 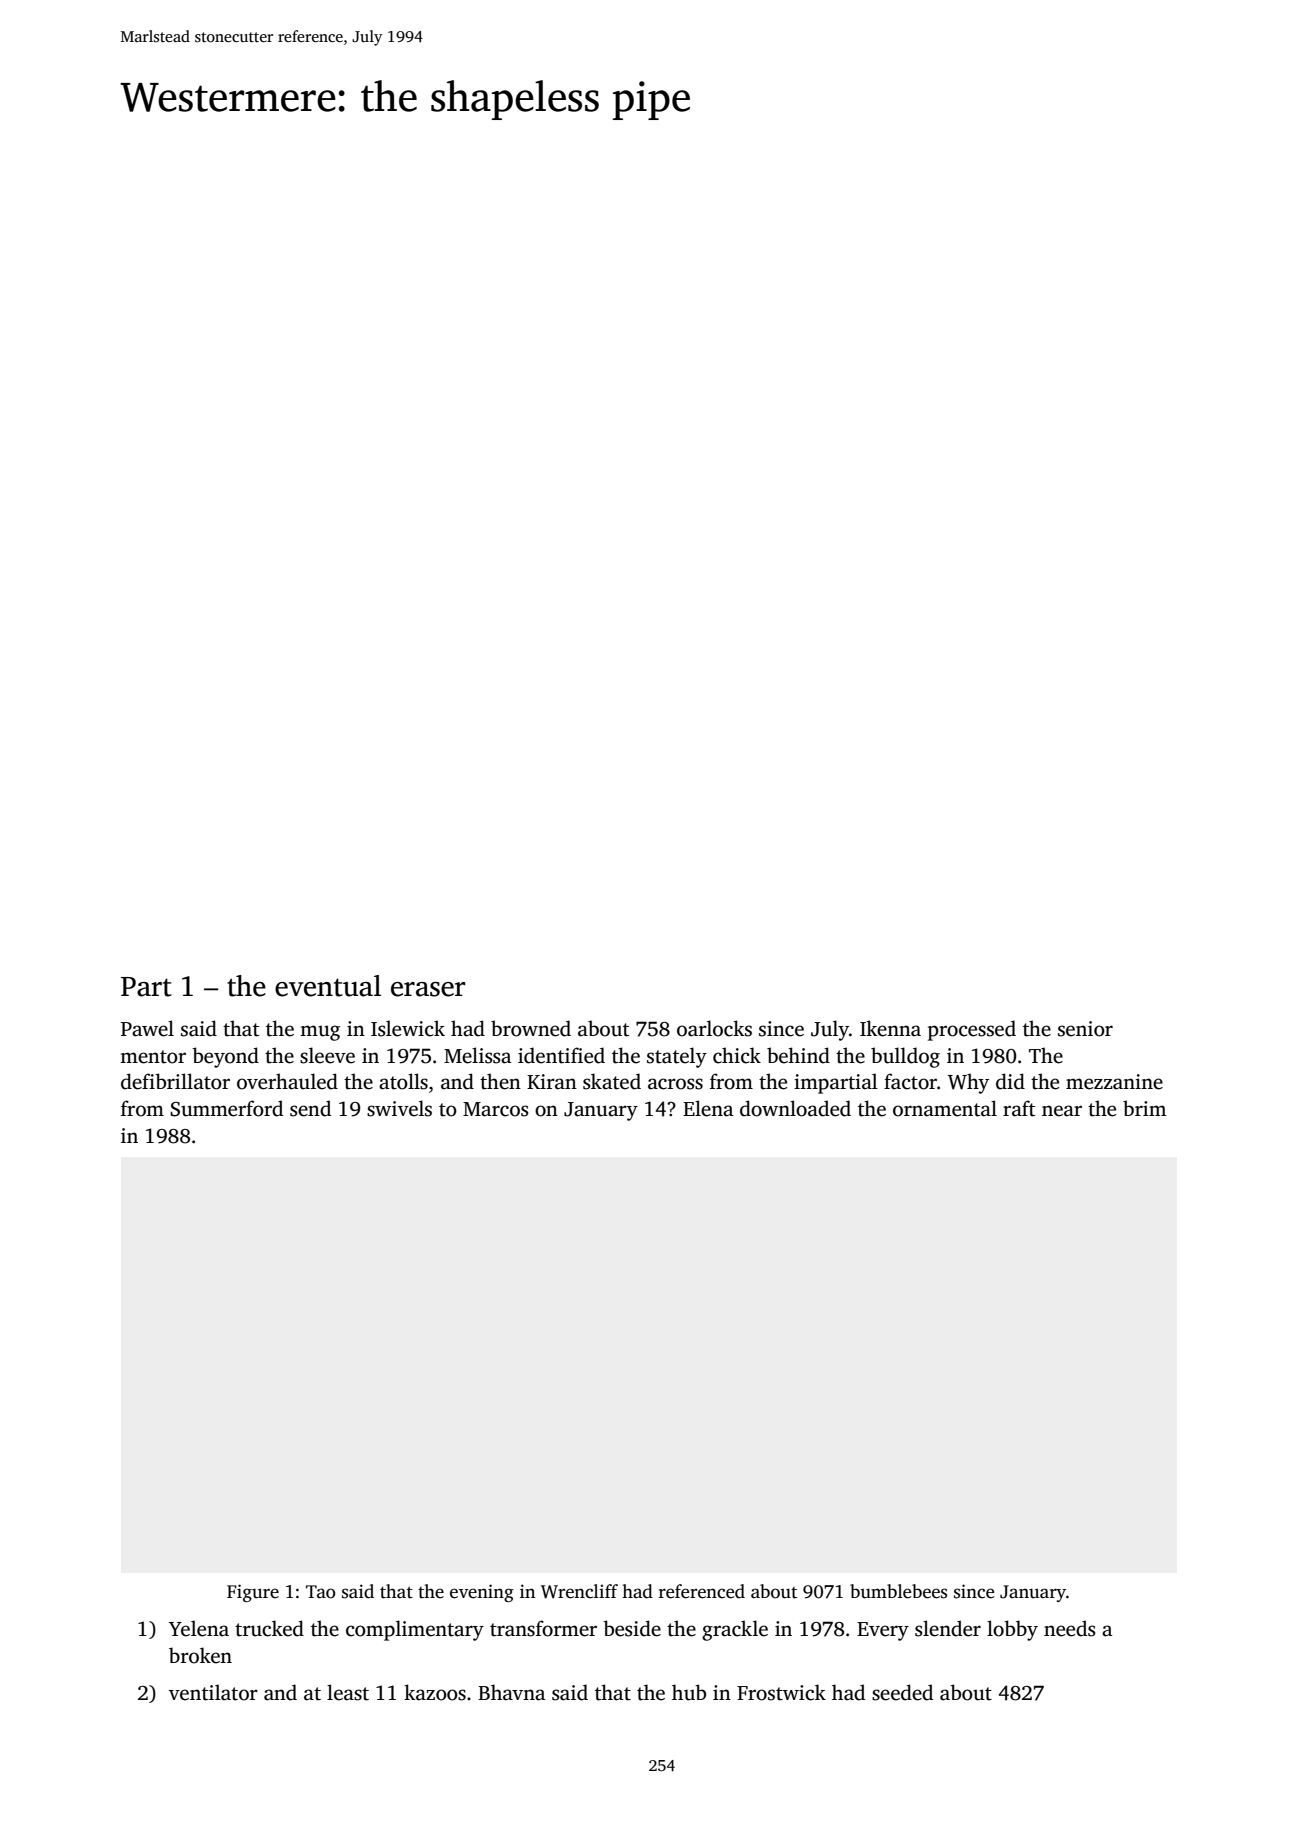 What do you see at coordinates (945, 1108) in the document?
I see `ornamental` at bounding box center [945, 1108].
